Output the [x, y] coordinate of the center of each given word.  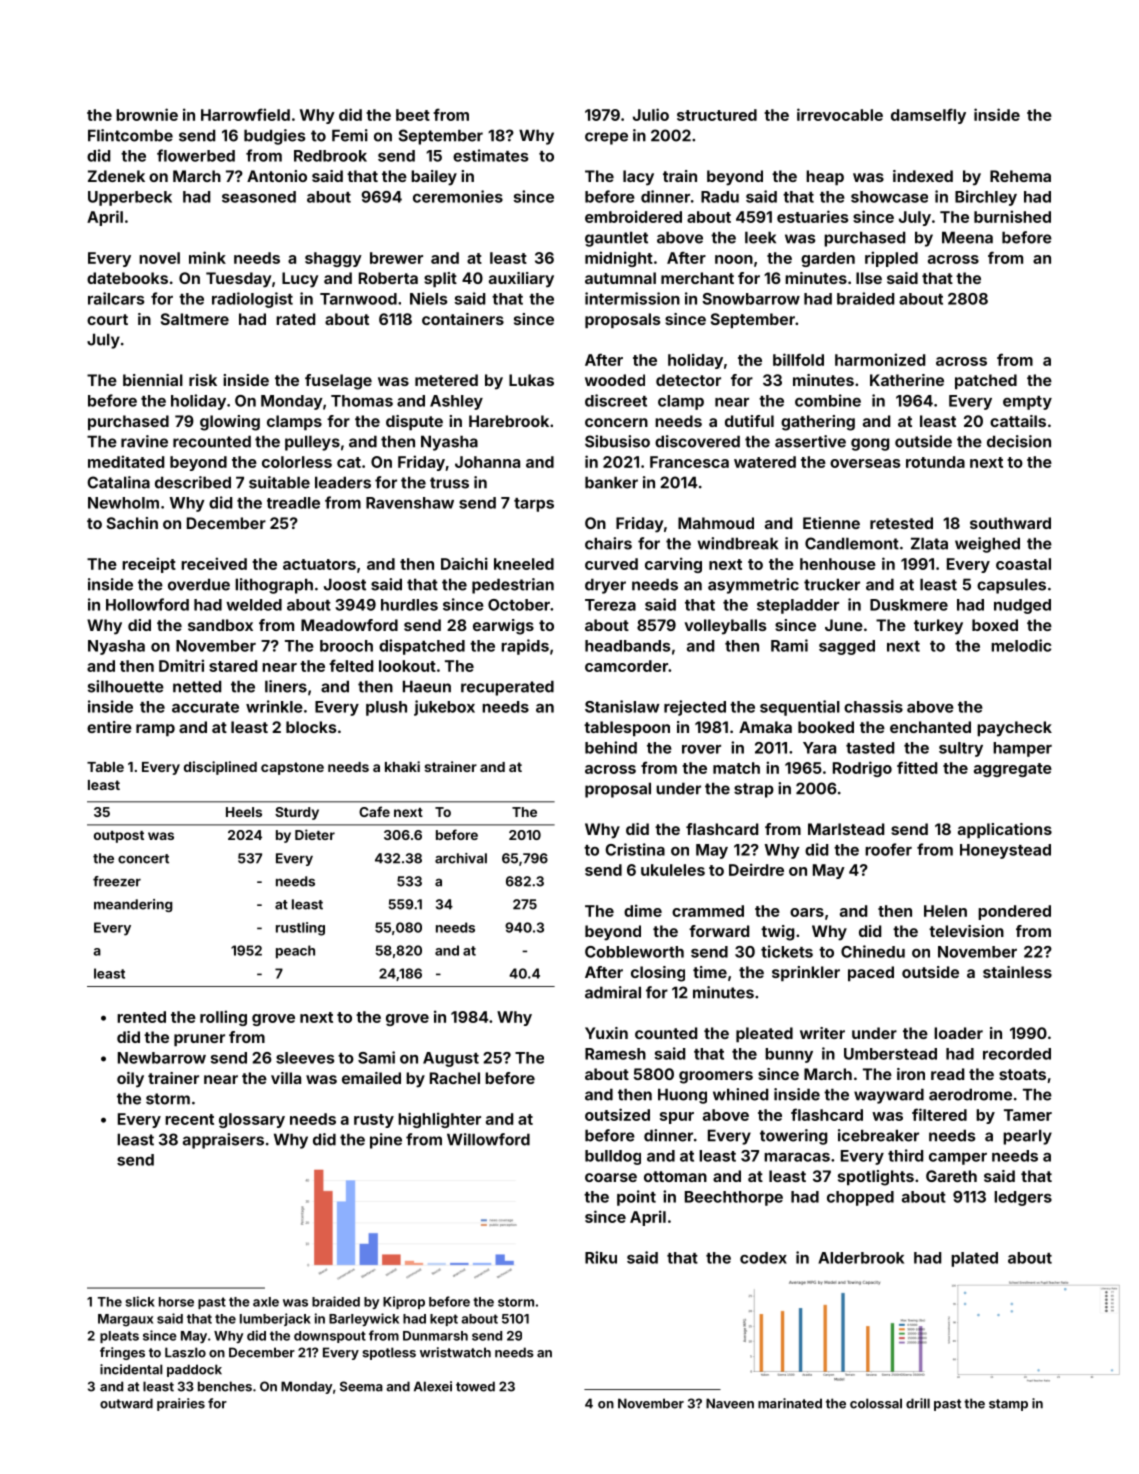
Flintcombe [130, 135]
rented [141, 1017]
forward [719, 931]
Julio [651, 114]
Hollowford [147, 604]
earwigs [503, 627]
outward [126, 1403]
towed [475, 1386]
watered [765, 462]
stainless [1017, 972]
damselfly [928, 116]
